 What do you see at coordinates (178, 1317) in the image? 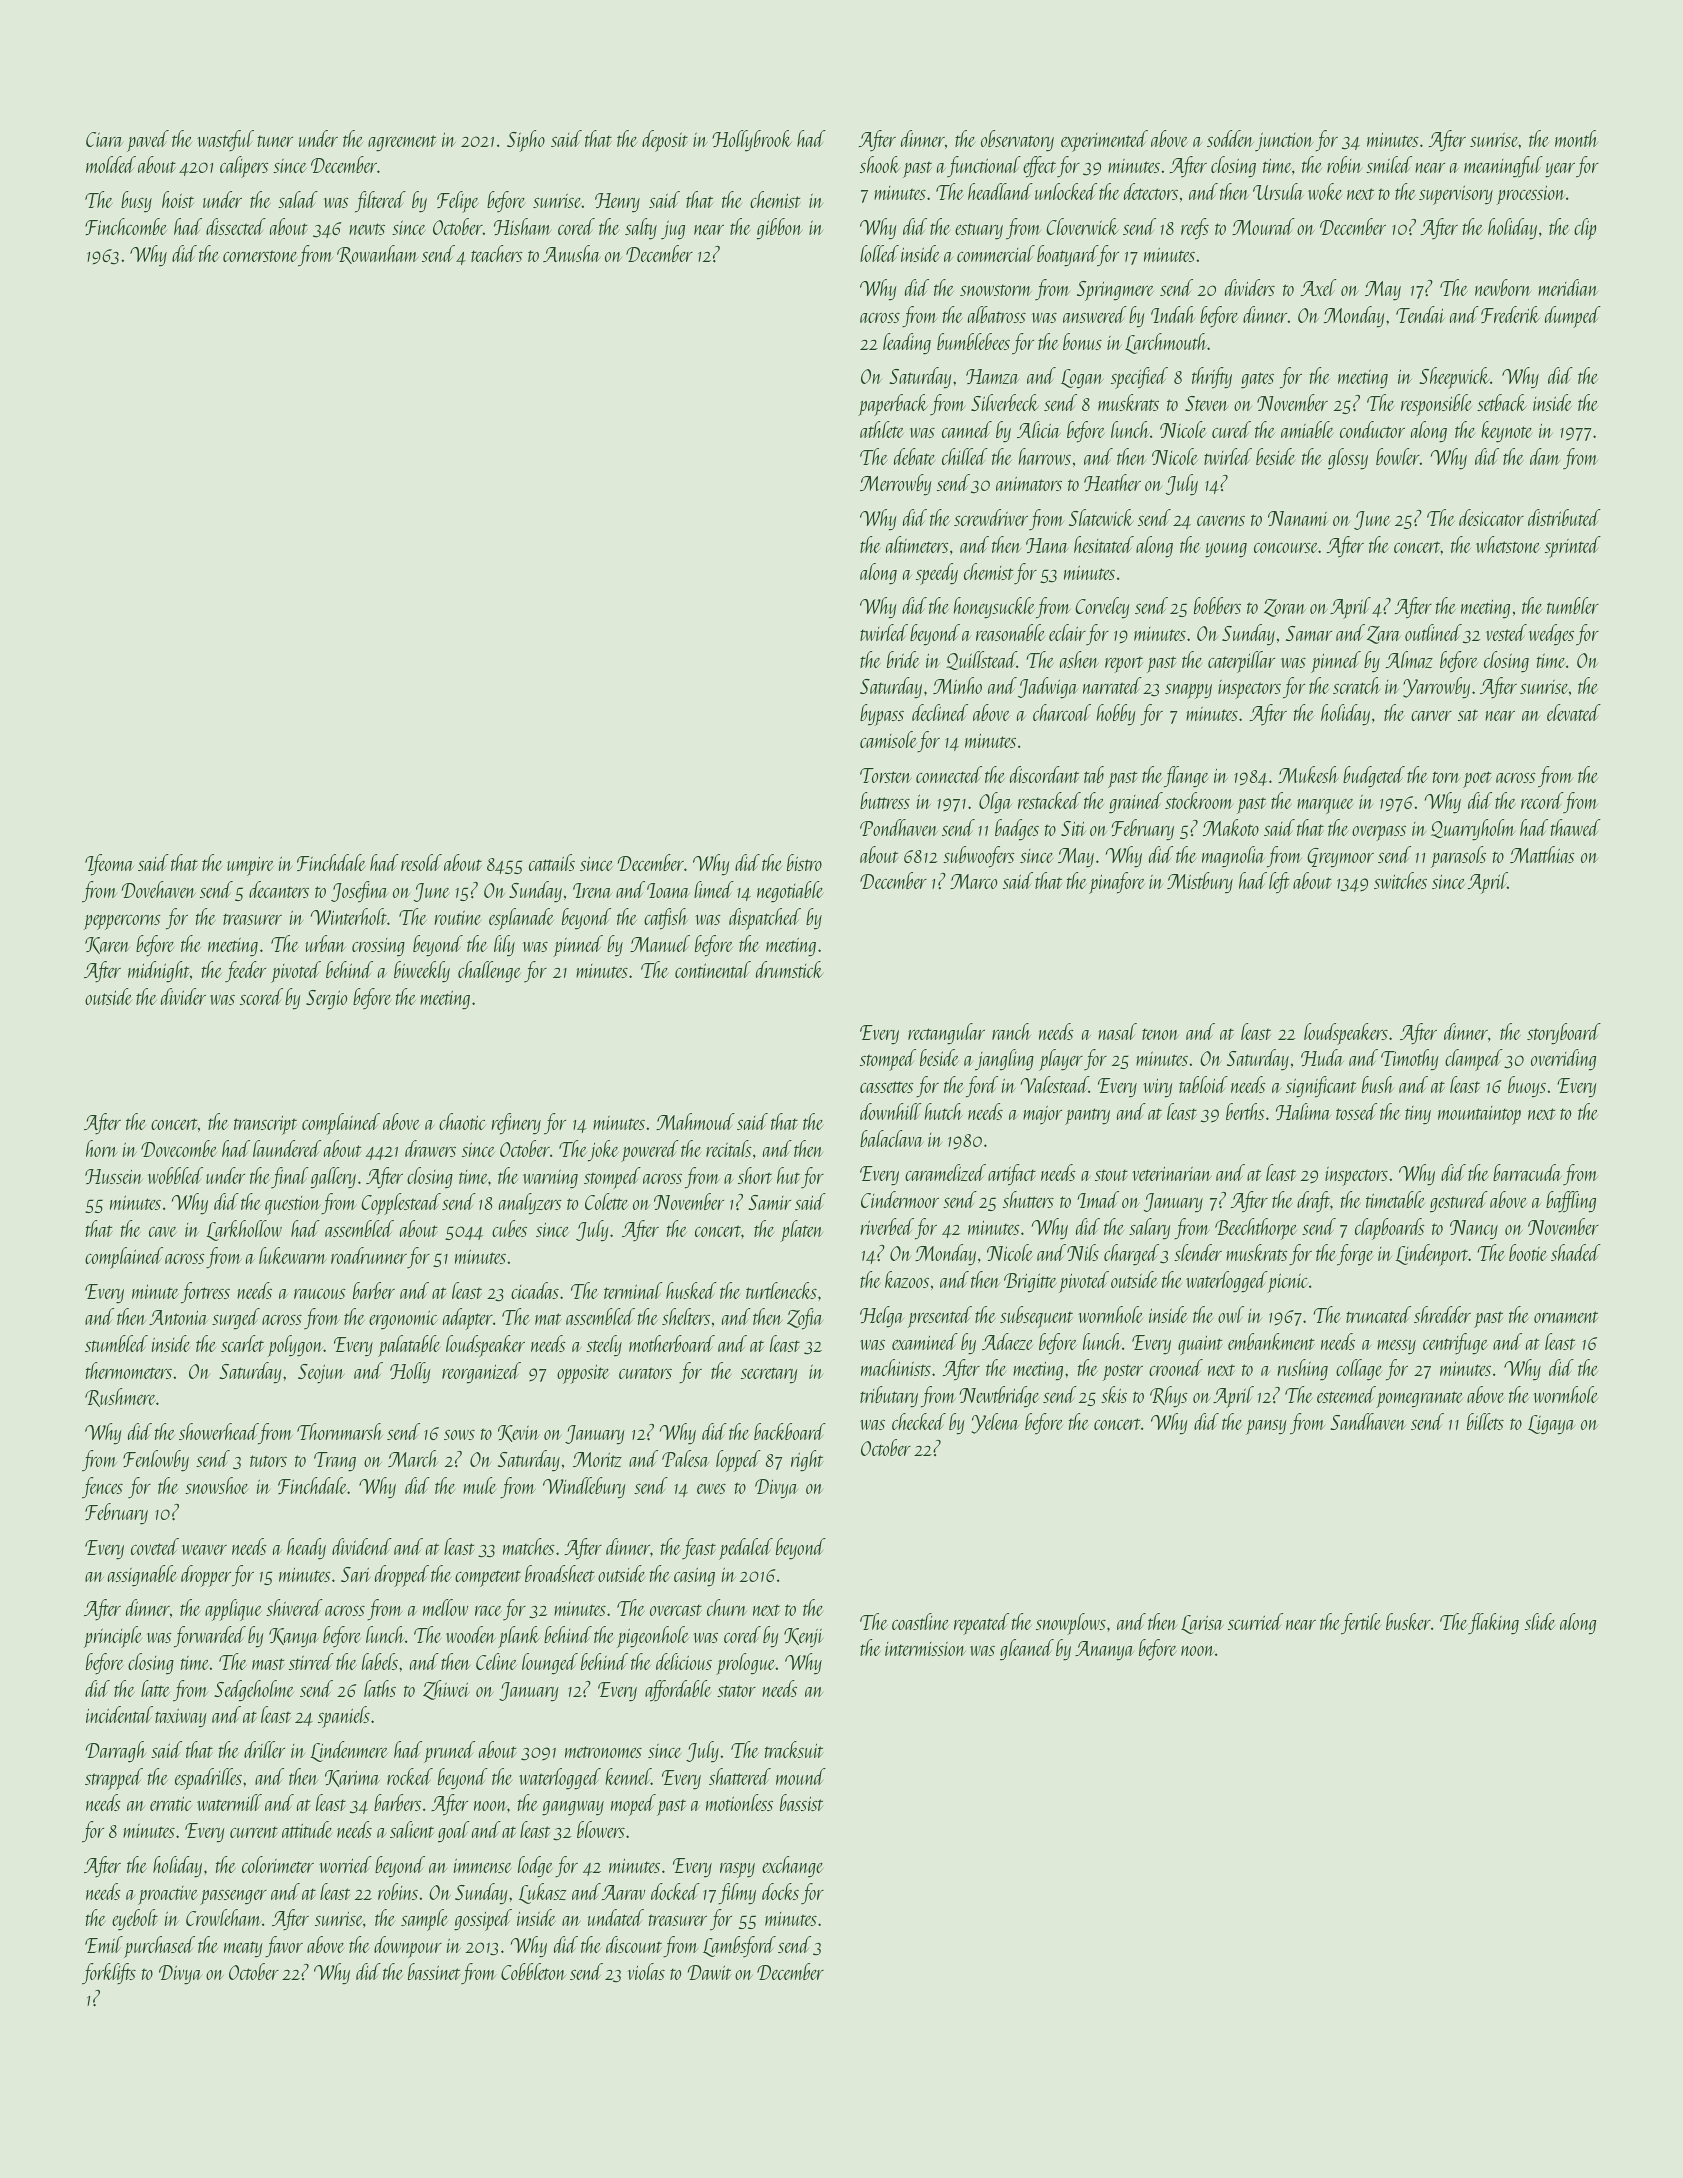
I see `Antonia` at bounding box center [178, 1317].
